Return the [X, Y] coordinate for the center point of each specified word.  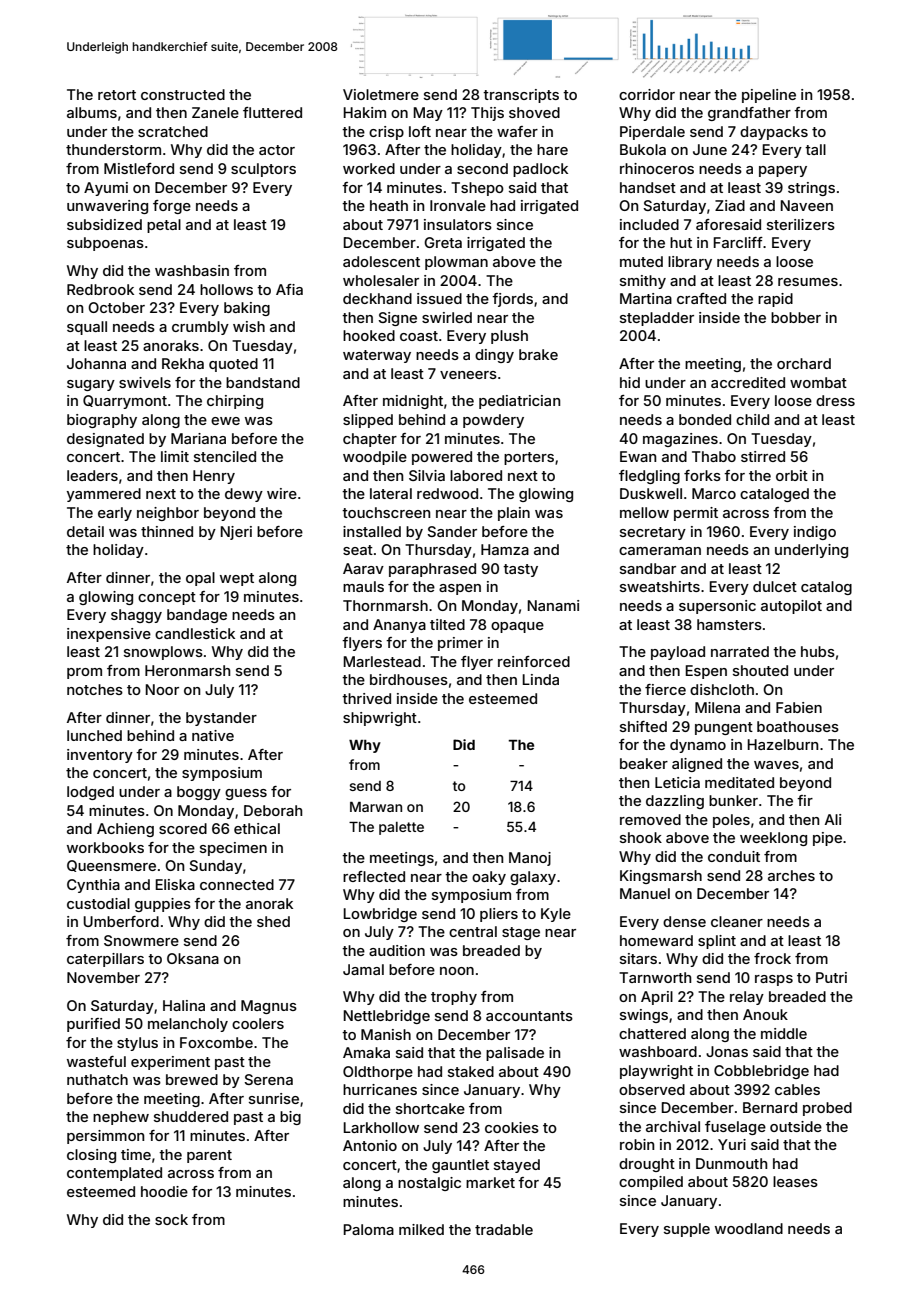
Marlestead [382, 661]
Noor [162, 689]
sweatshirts [660, 586]
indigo [815, 533]
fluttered [272, 112]
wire [282, 493]
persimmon [105, 1137]
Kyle [556, 915]
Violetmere [381, 94]
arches [791, 875]
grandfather [749, 114]
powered [442, 458]
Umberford [121, 921]
